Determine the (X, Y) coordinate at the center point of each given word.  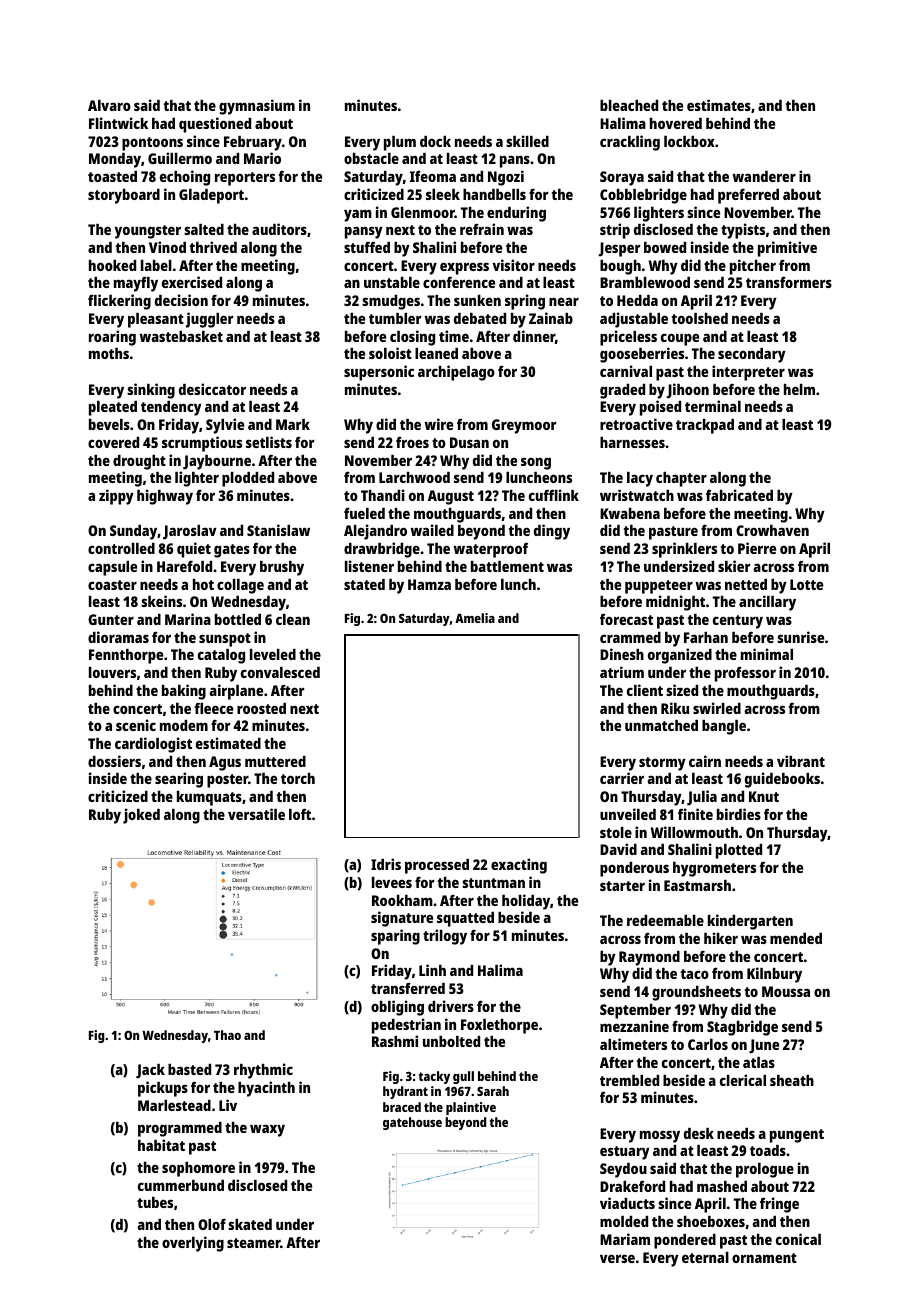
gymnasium (257, 107)
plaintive (471, 1108)
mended (796, 938)
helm (799, 389)
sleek (443, 194)
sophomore (198, 1169)
